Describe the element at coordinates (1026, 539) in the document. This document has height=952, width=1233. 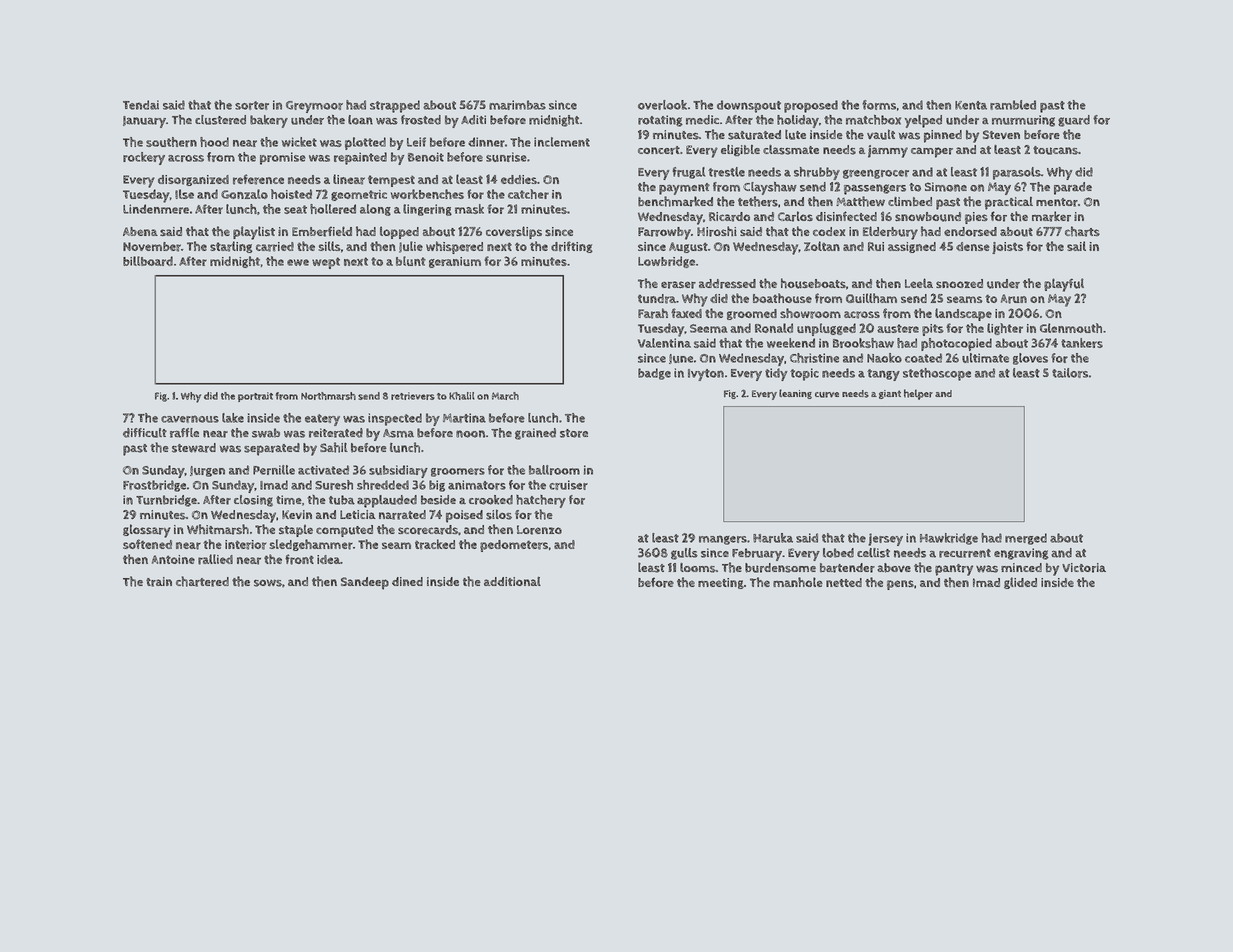
I see `merged` at that location.
